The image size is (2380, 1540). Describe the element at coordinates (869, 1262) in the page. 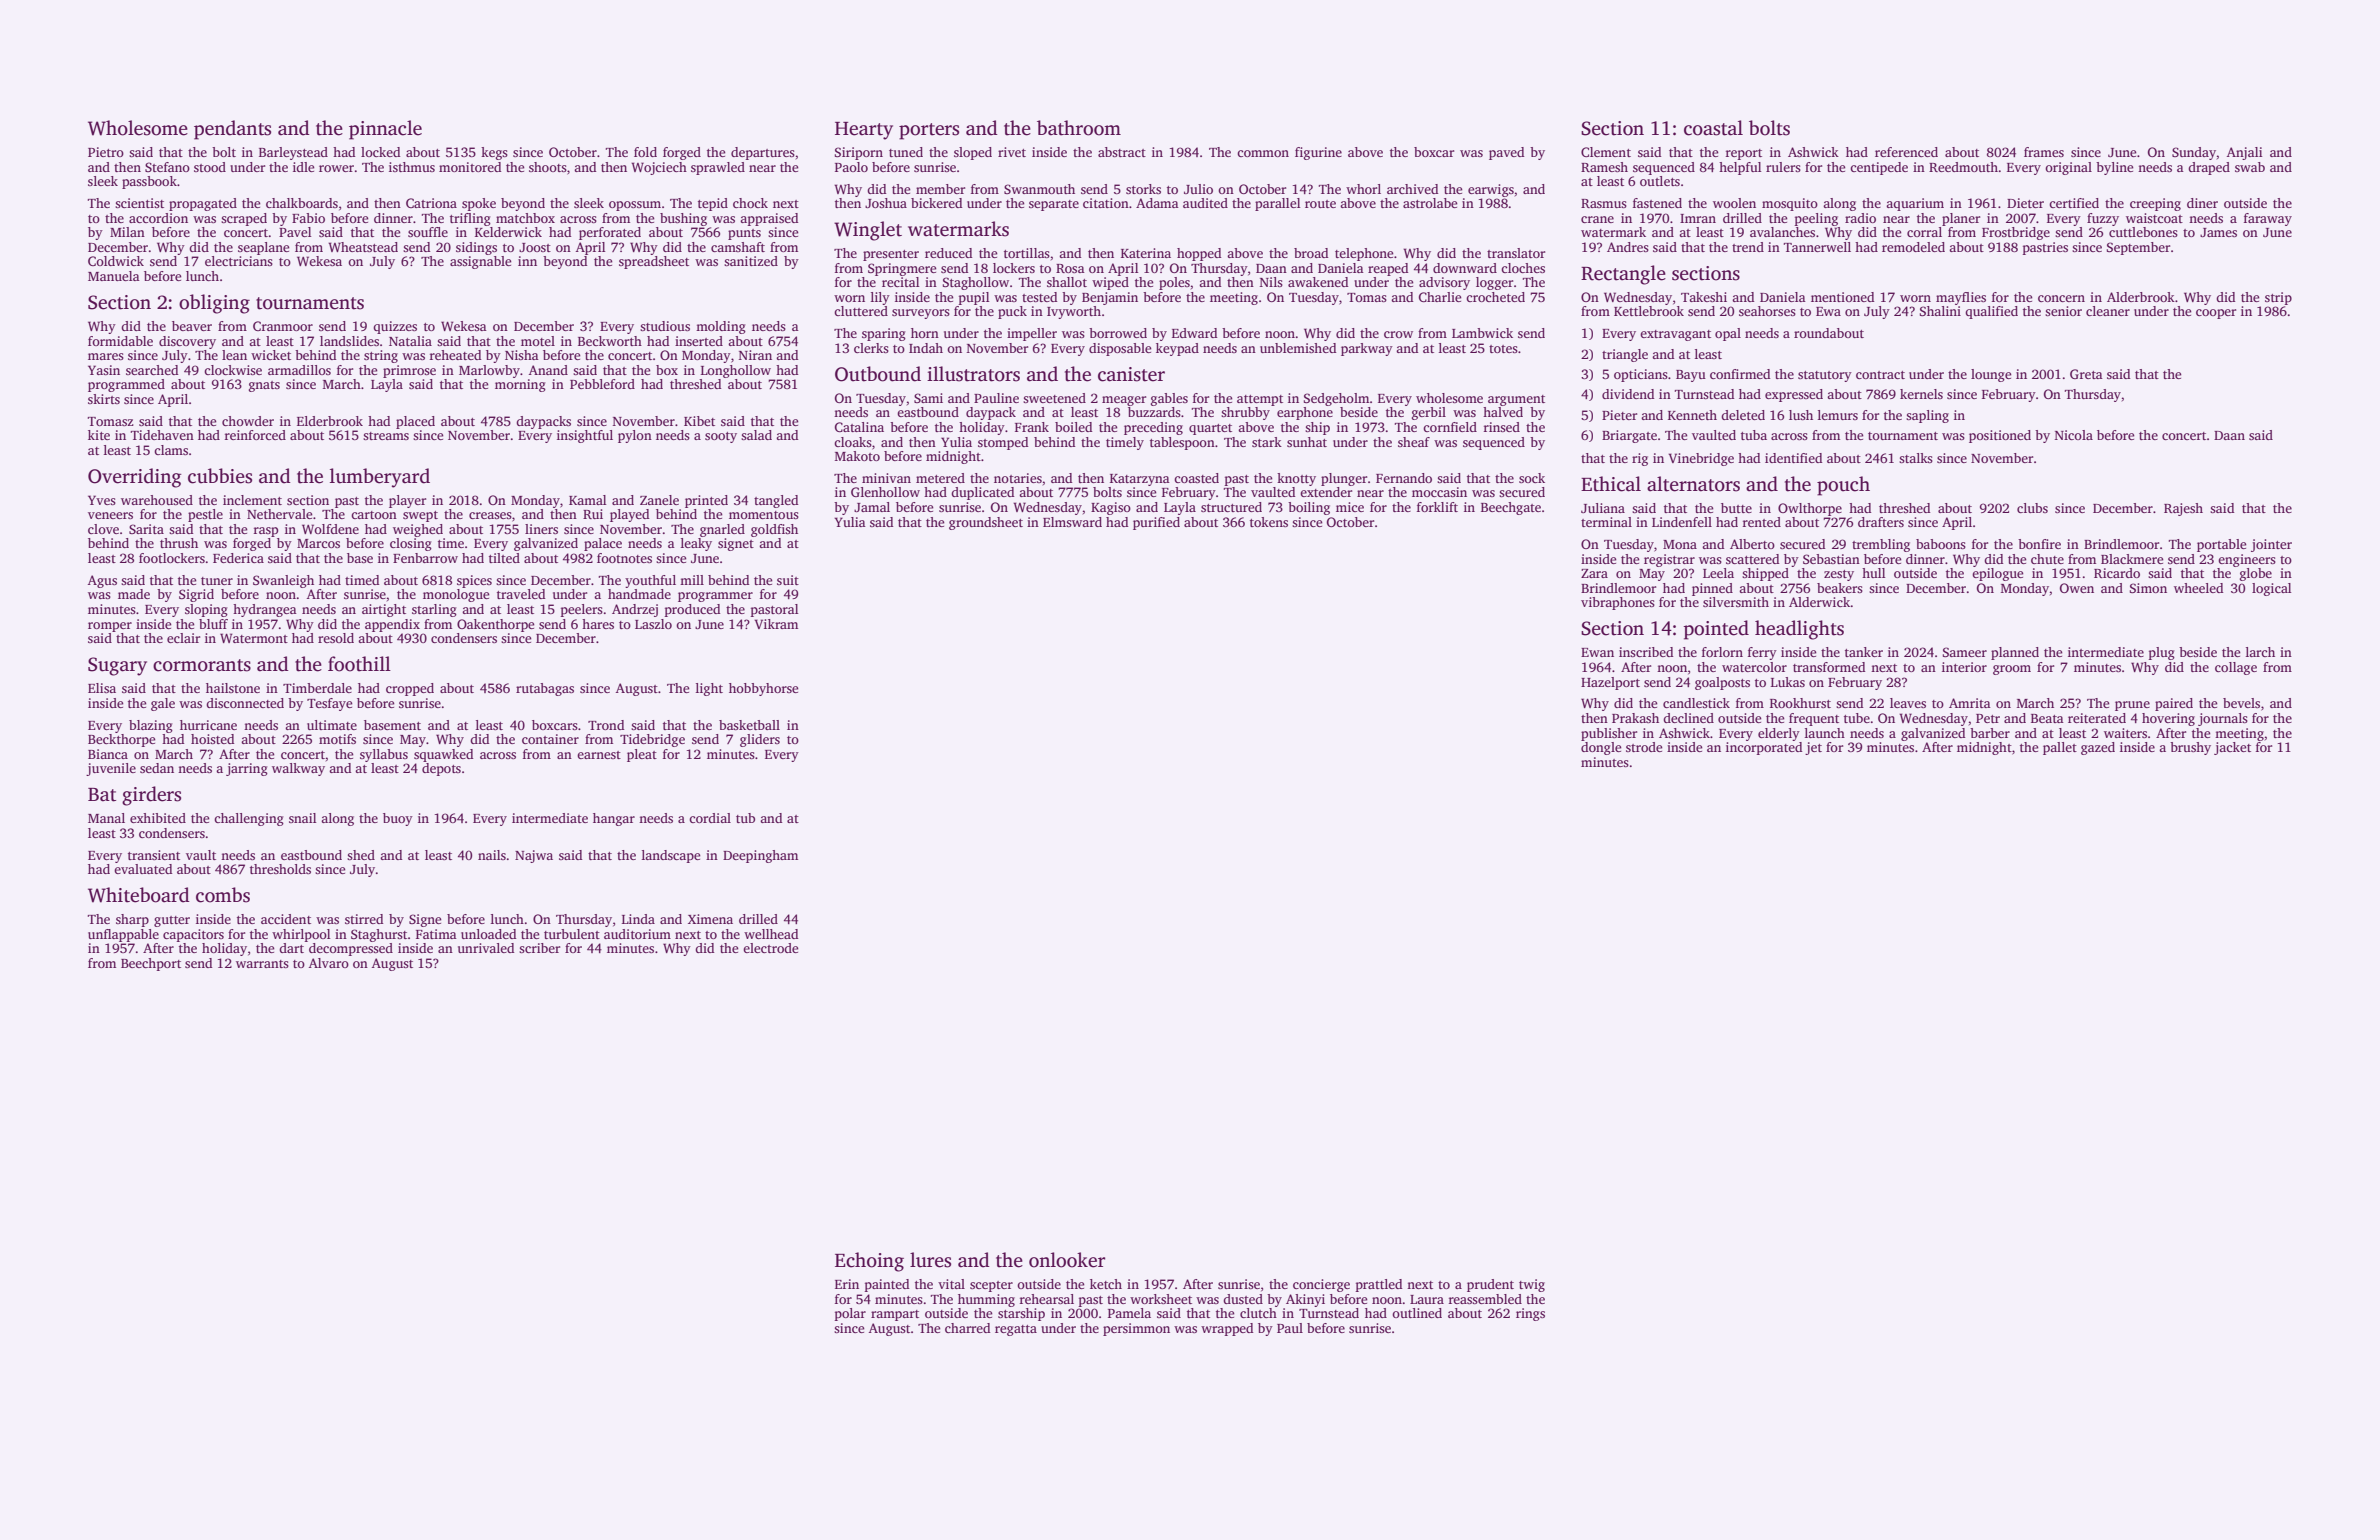

I see `Echoing` at that location.
